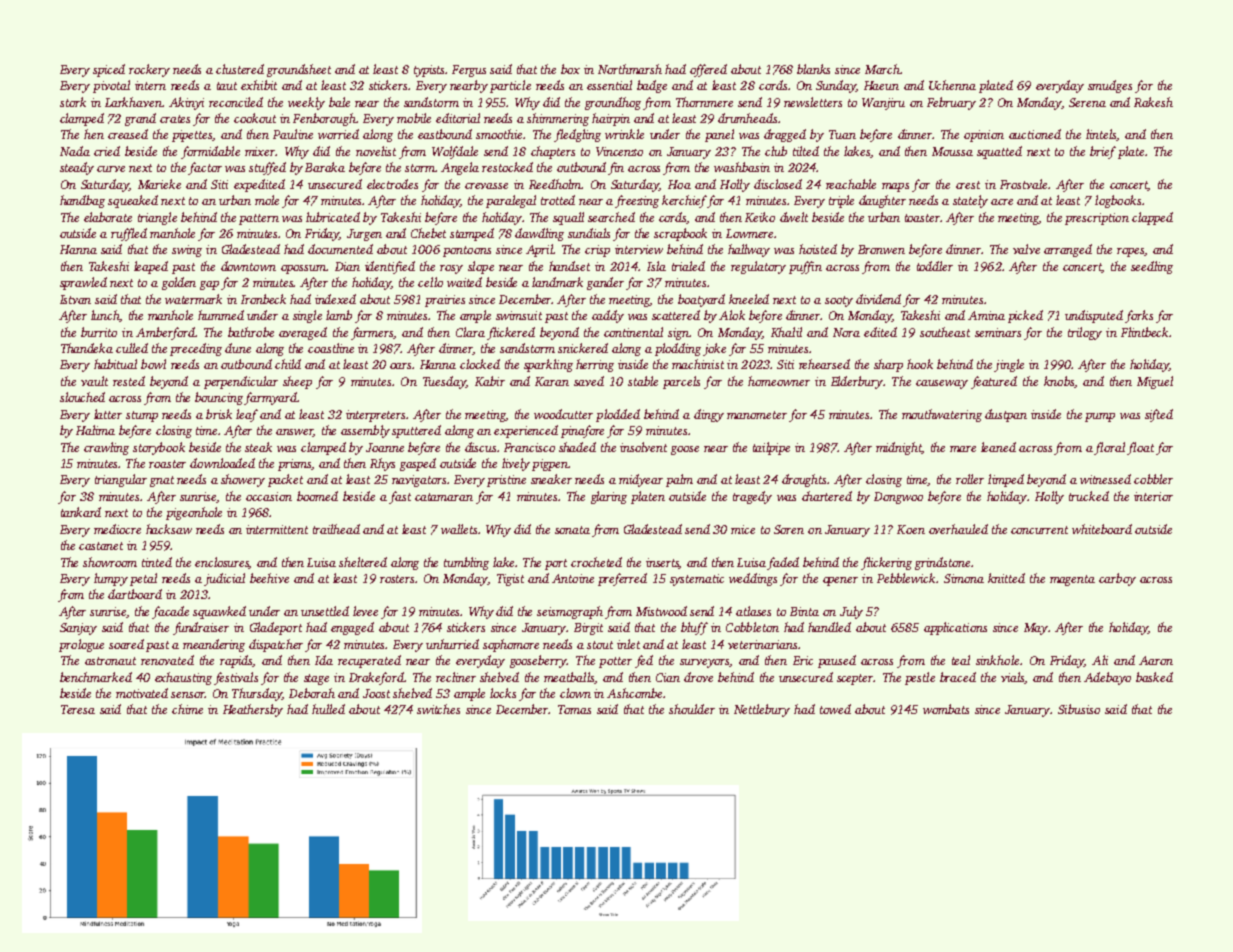 This document has height=952, width=1233. I want to click on Dongwoo, so click(898, 498).
